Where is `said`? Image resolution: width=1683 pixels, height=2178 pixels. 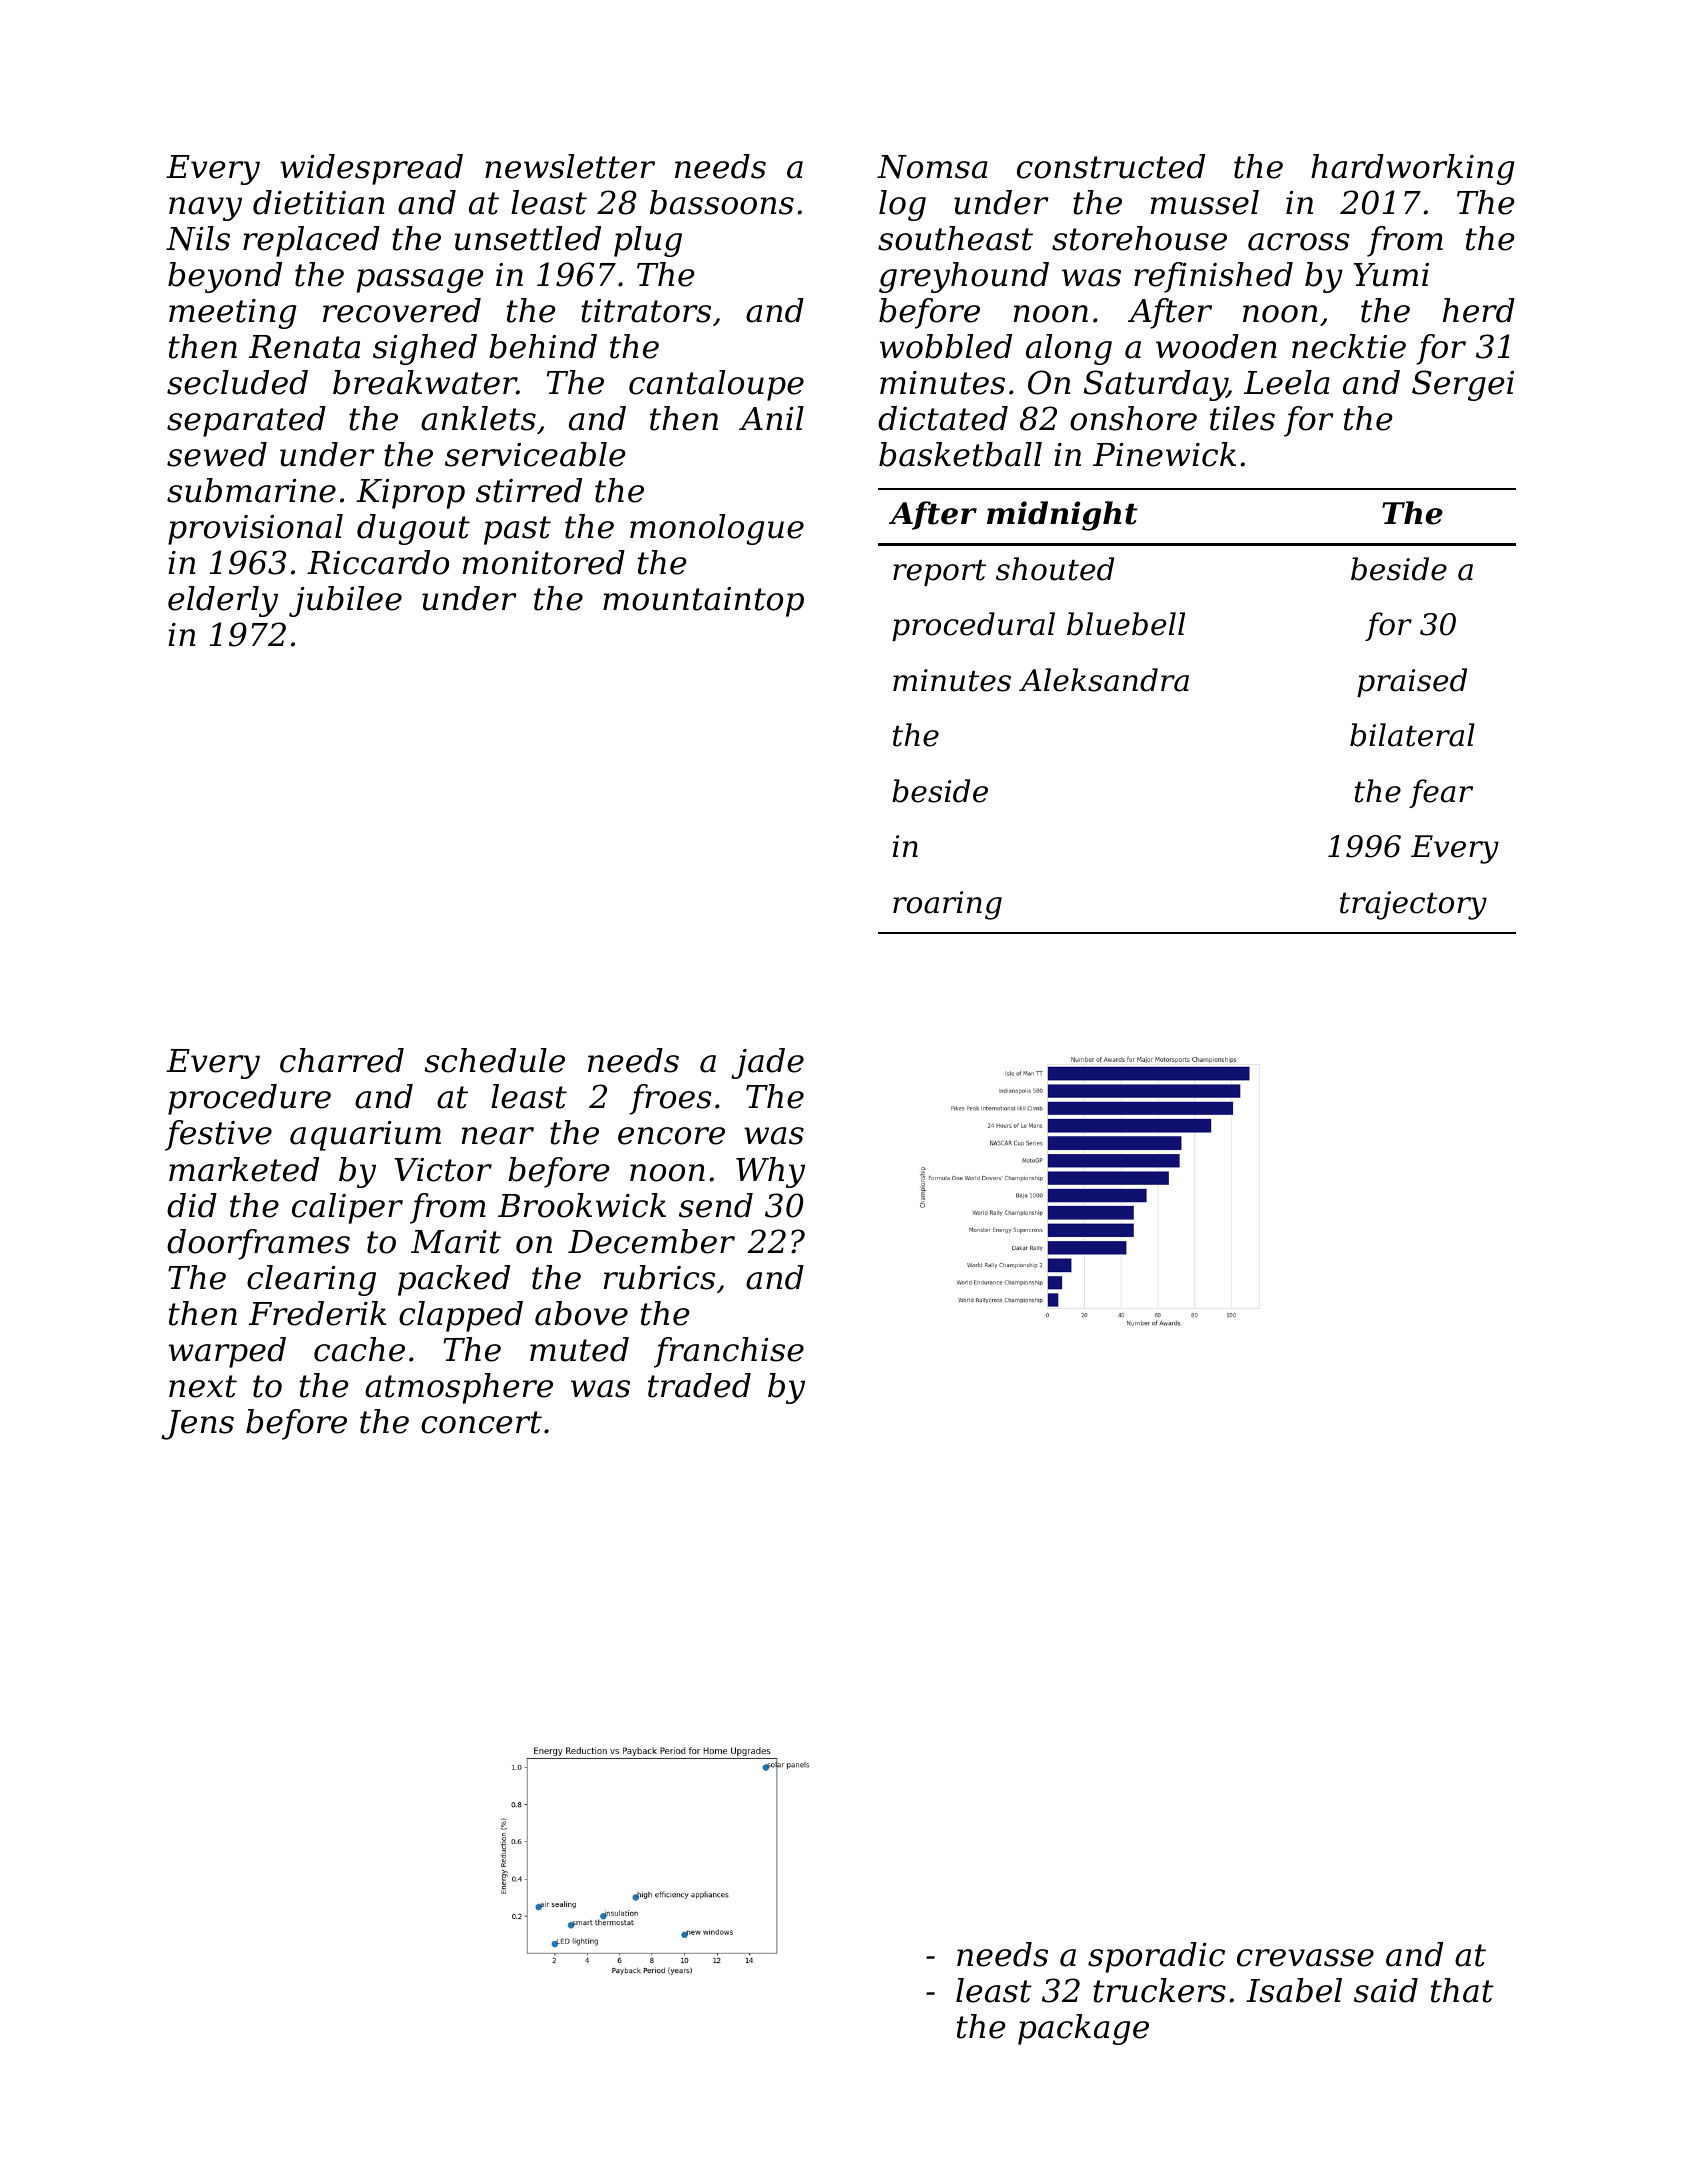
said is located at coordinates (1386, 1990).
